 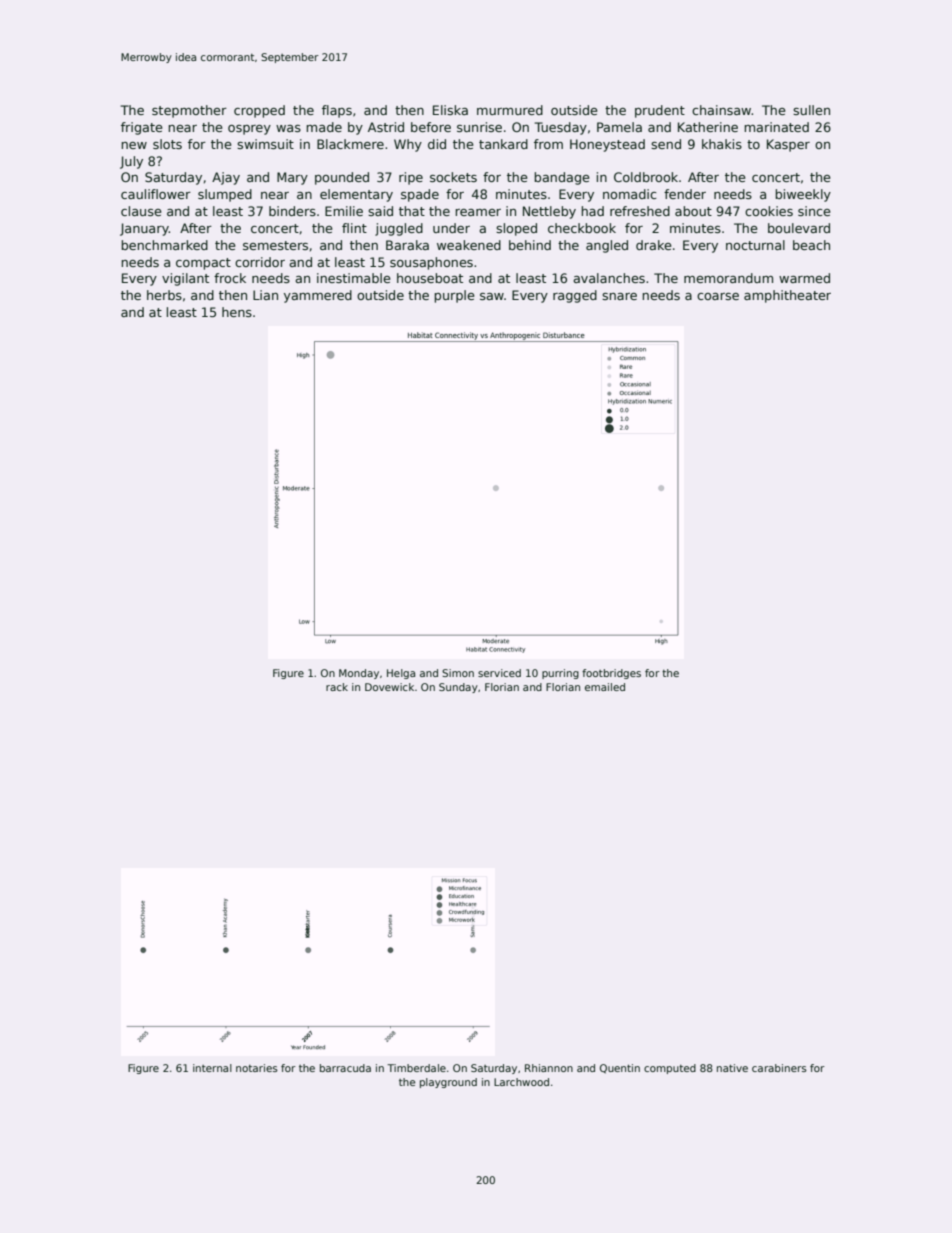 What do you see at coordinates (549, 1068) in the screenshot?
I see `Rhiannon` at bounding box center [549, 1068].
